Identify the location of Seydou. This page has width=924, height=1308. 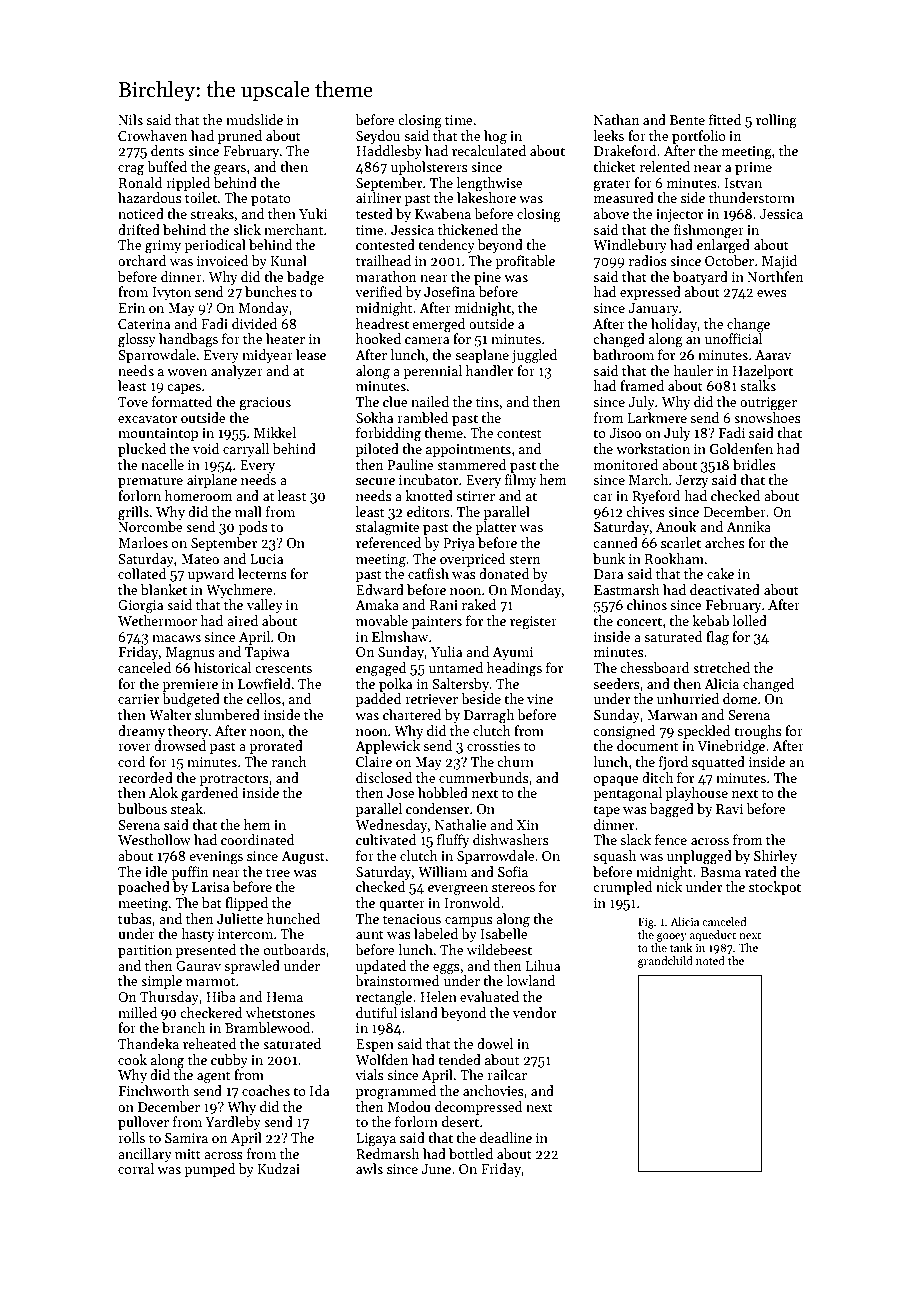
(378, 137).
